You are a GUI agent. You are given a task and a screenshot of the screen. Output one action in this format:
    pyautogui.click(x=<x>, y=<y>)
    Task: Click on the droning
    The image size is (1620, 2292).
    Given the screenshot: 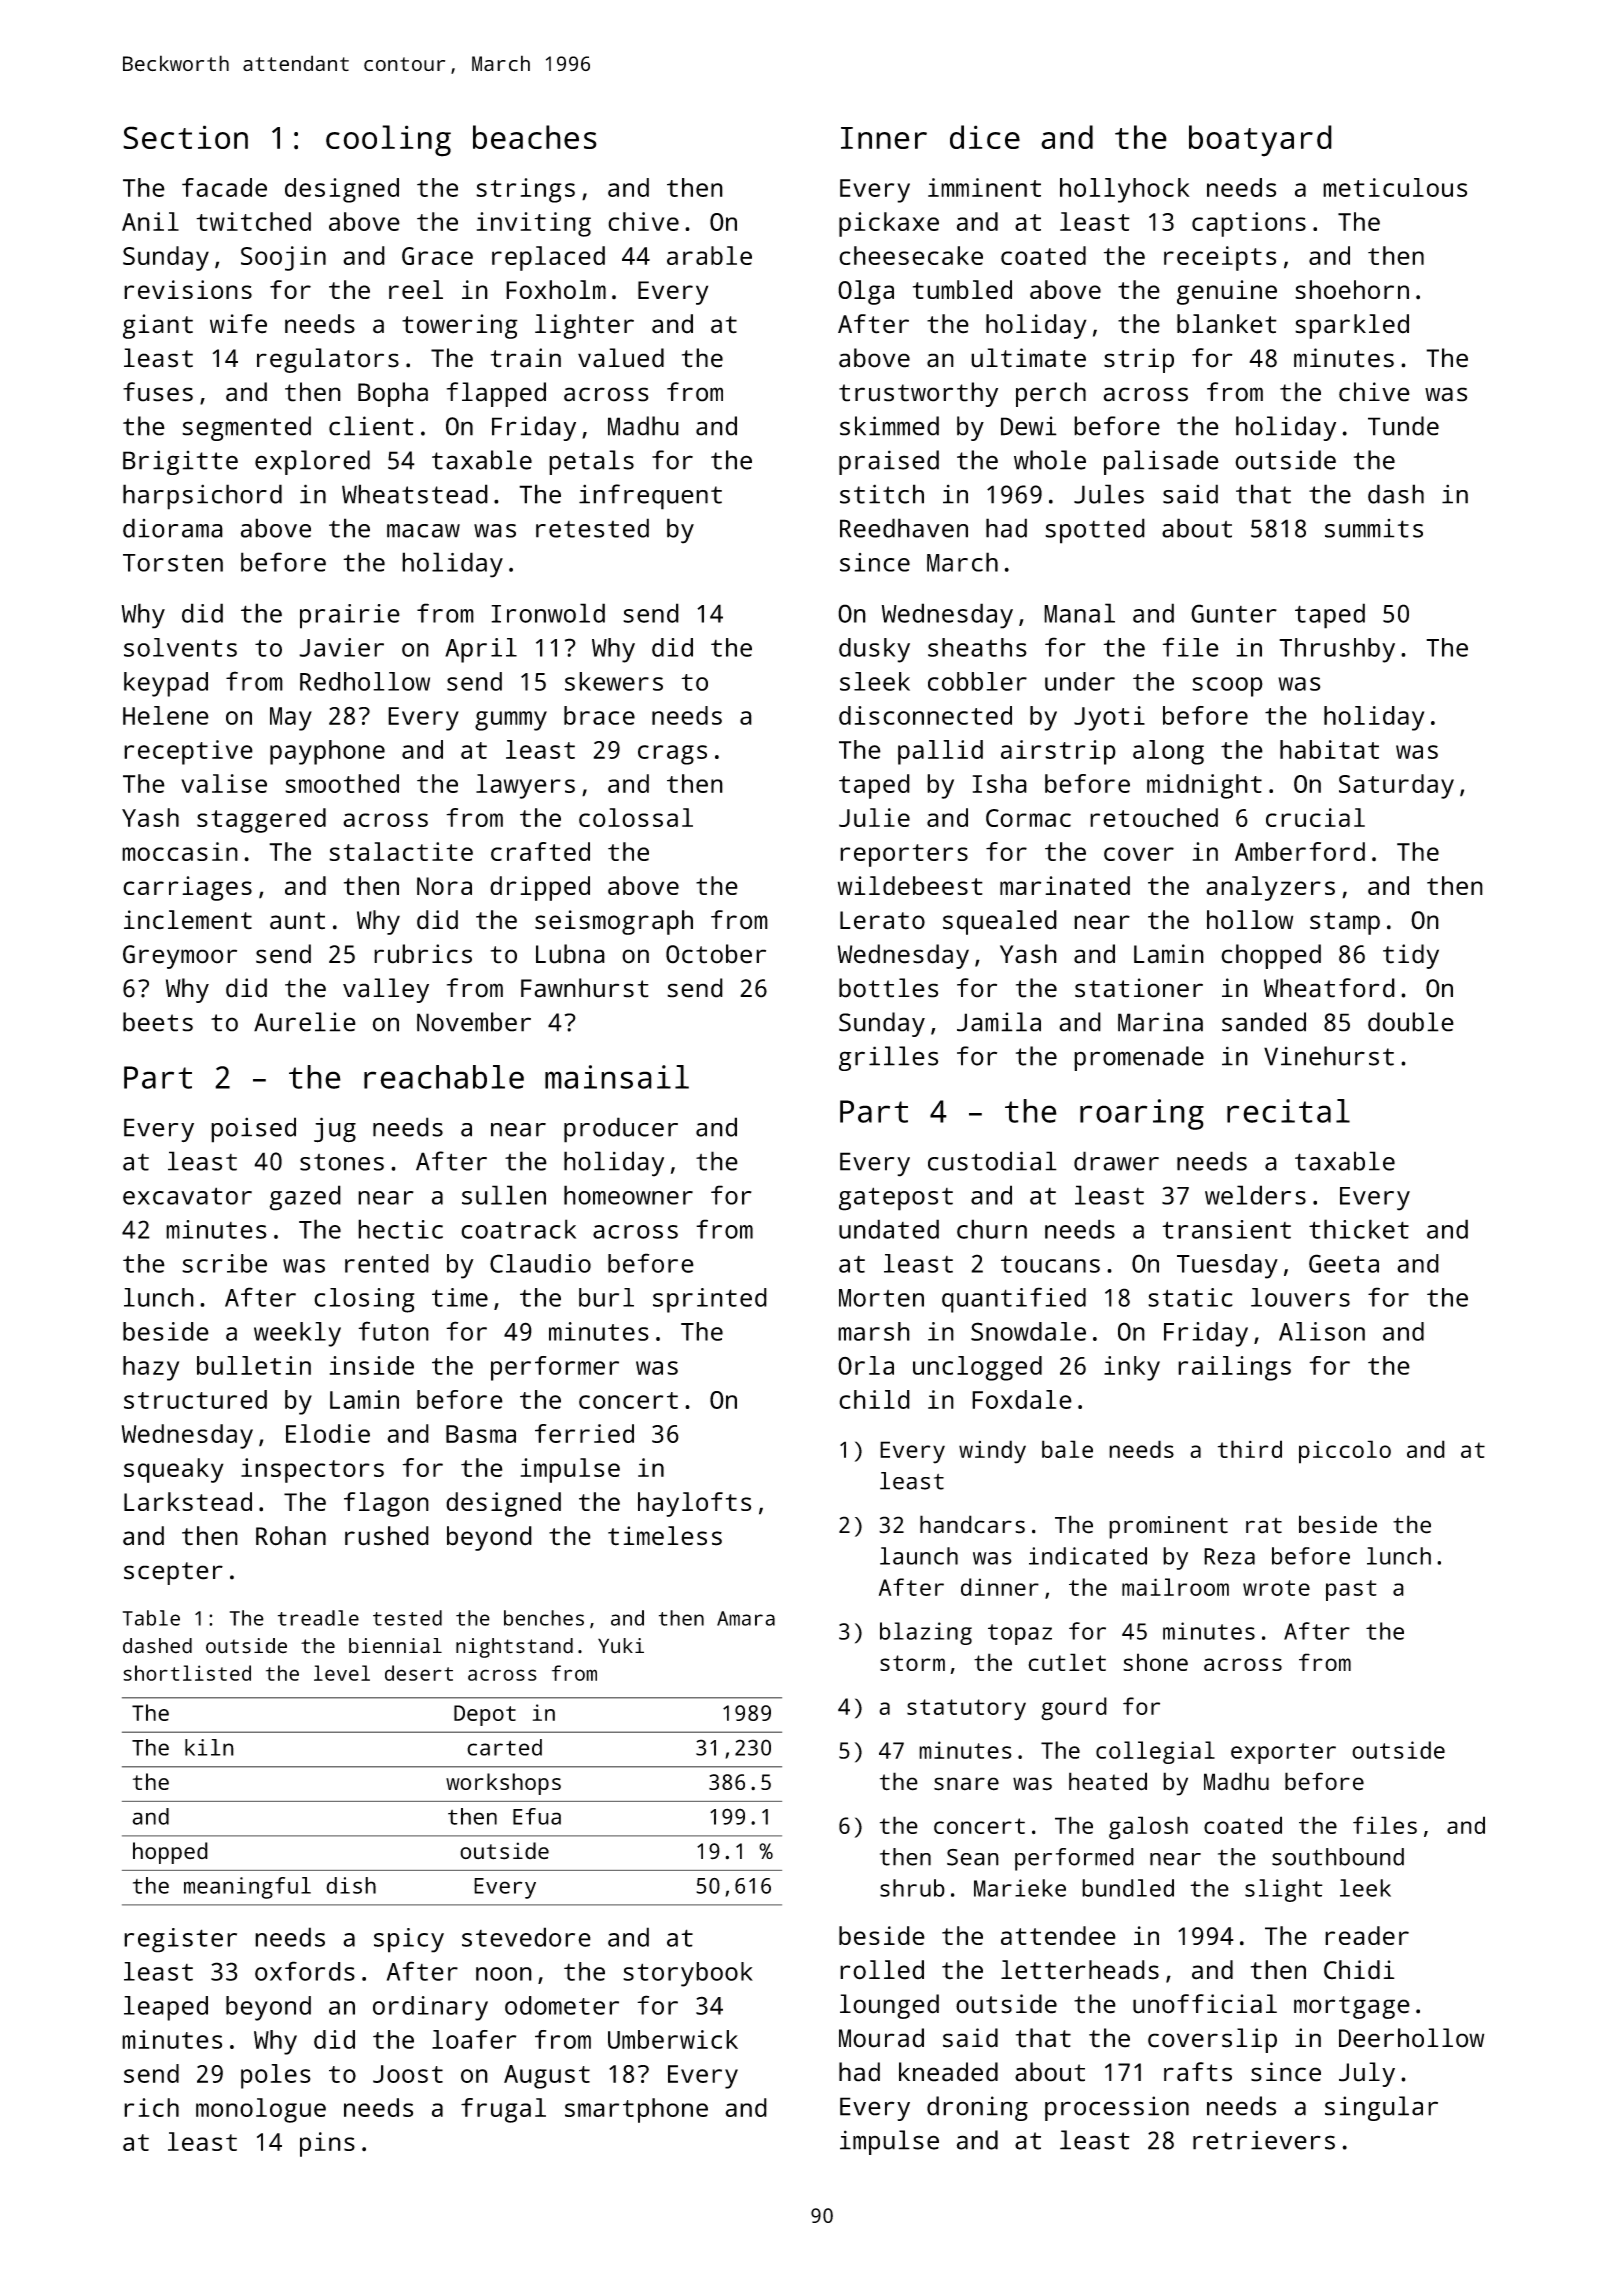 What is the action you would take?
    pyautogui.click(x=977, y=2108)
